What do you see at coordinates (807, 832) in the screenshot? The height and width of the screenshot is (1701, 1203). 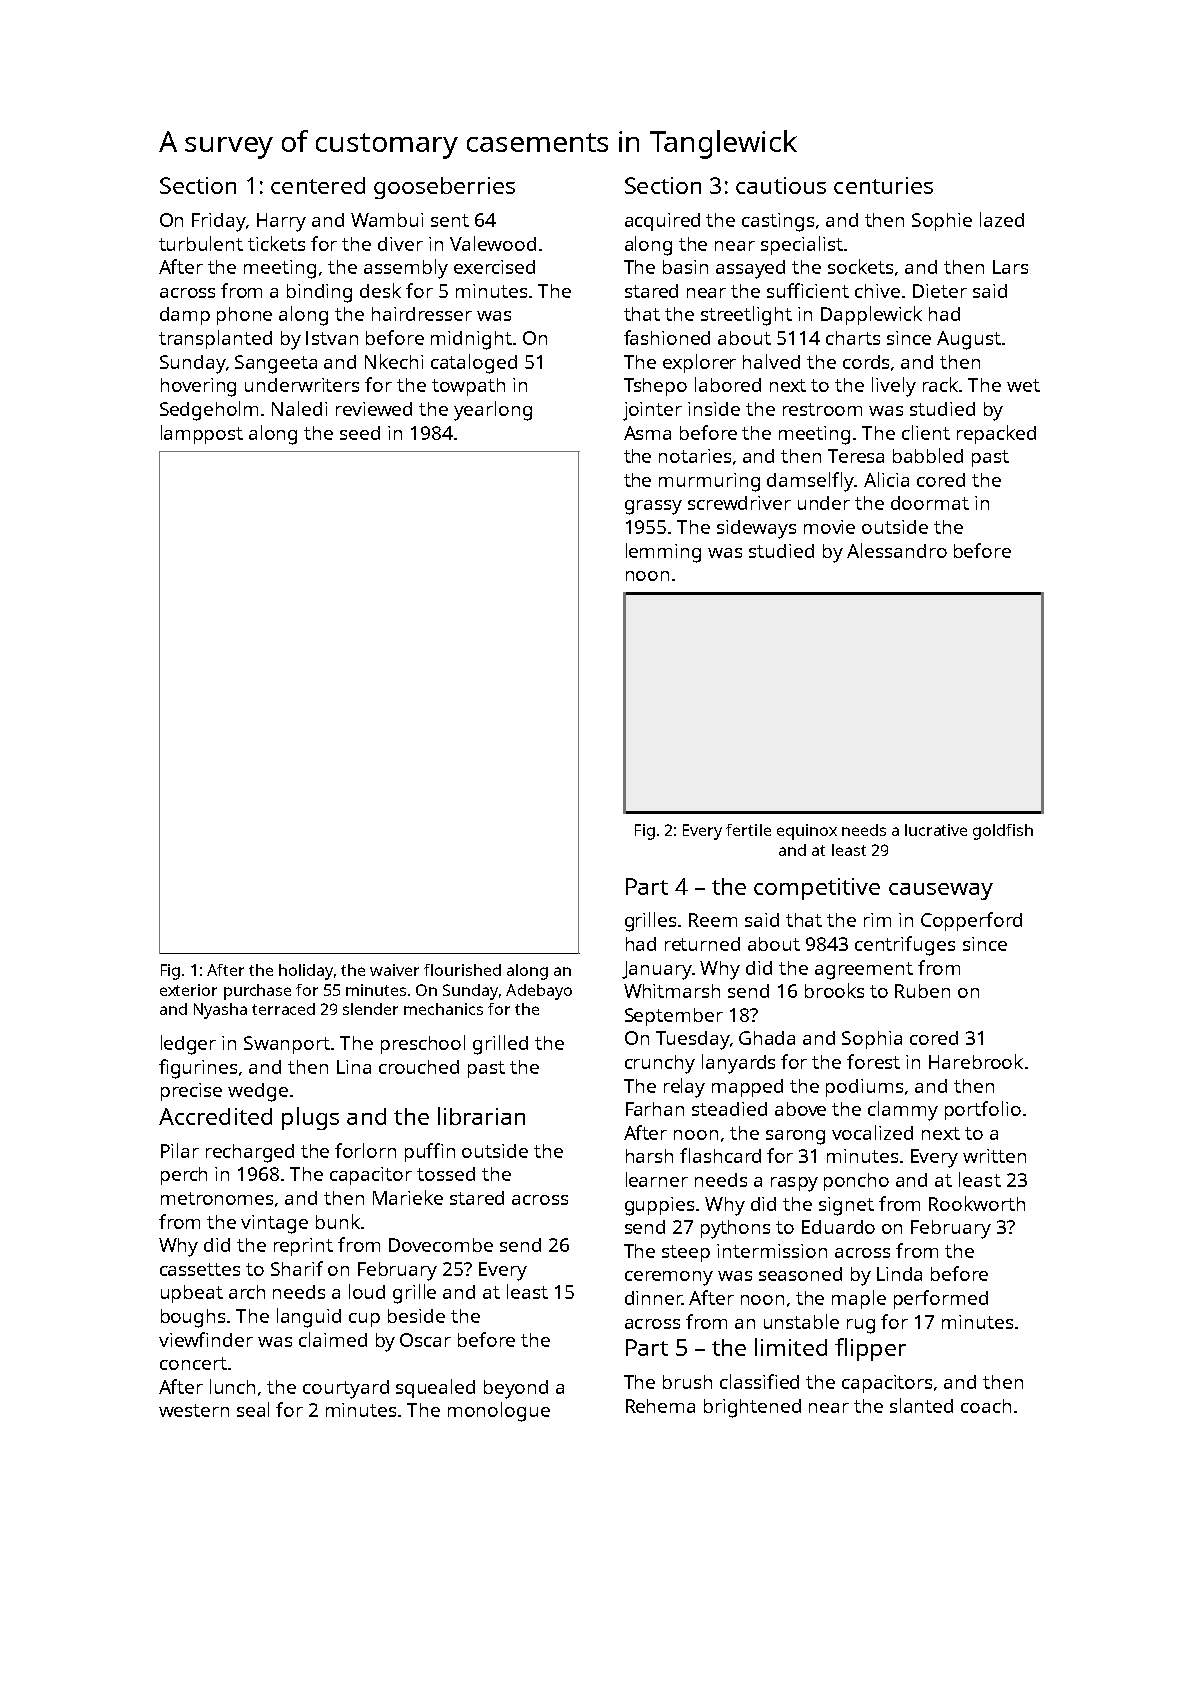 I see `equinox` at bounding box center [807, 832].
